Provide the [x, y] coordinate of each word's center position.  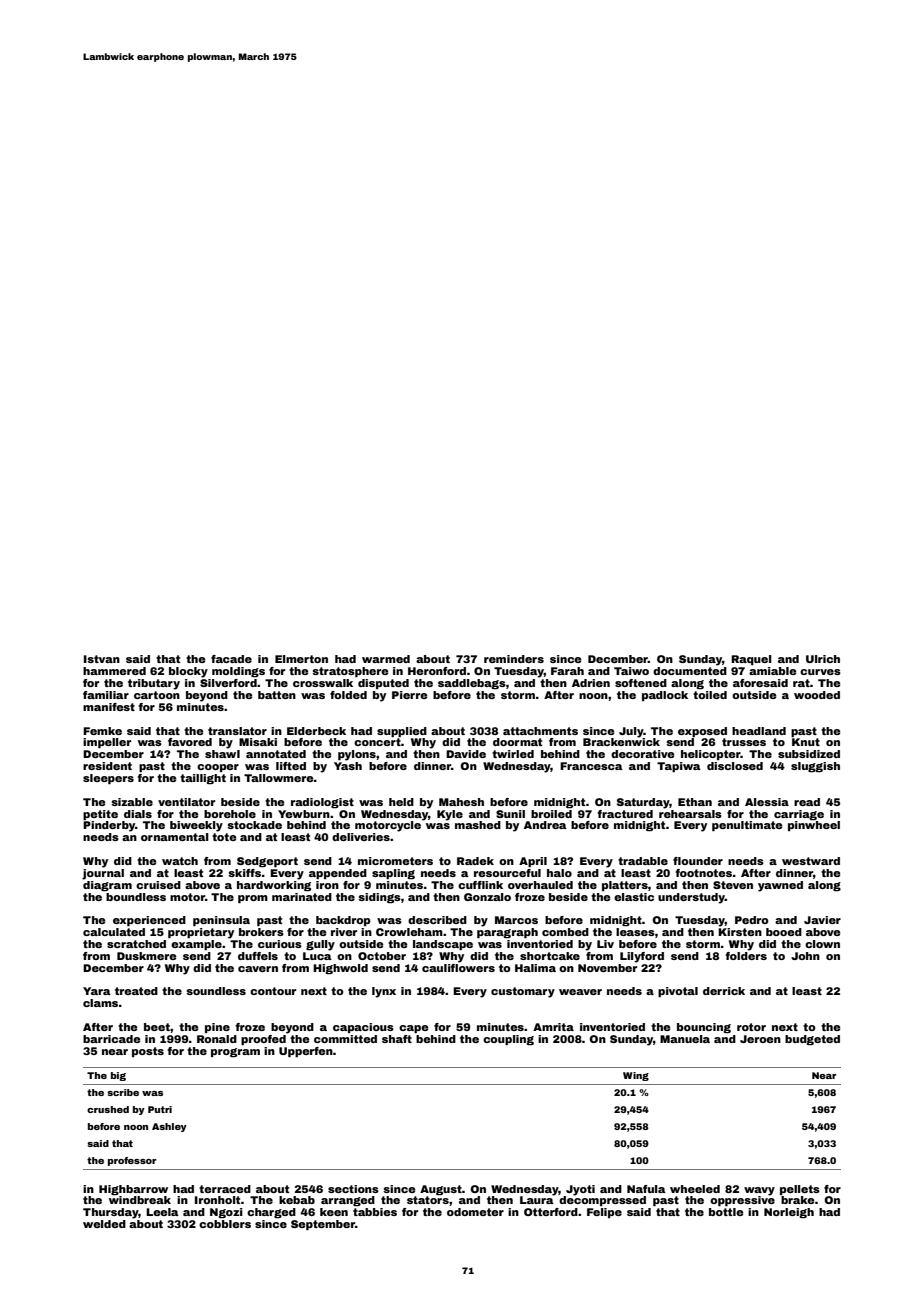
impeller [107, 743]
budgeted [812, 1040]
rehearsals [690, 814]
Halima [535, 968]
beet [157, 1027]
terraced [225, 1189]
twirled [513, 754]
